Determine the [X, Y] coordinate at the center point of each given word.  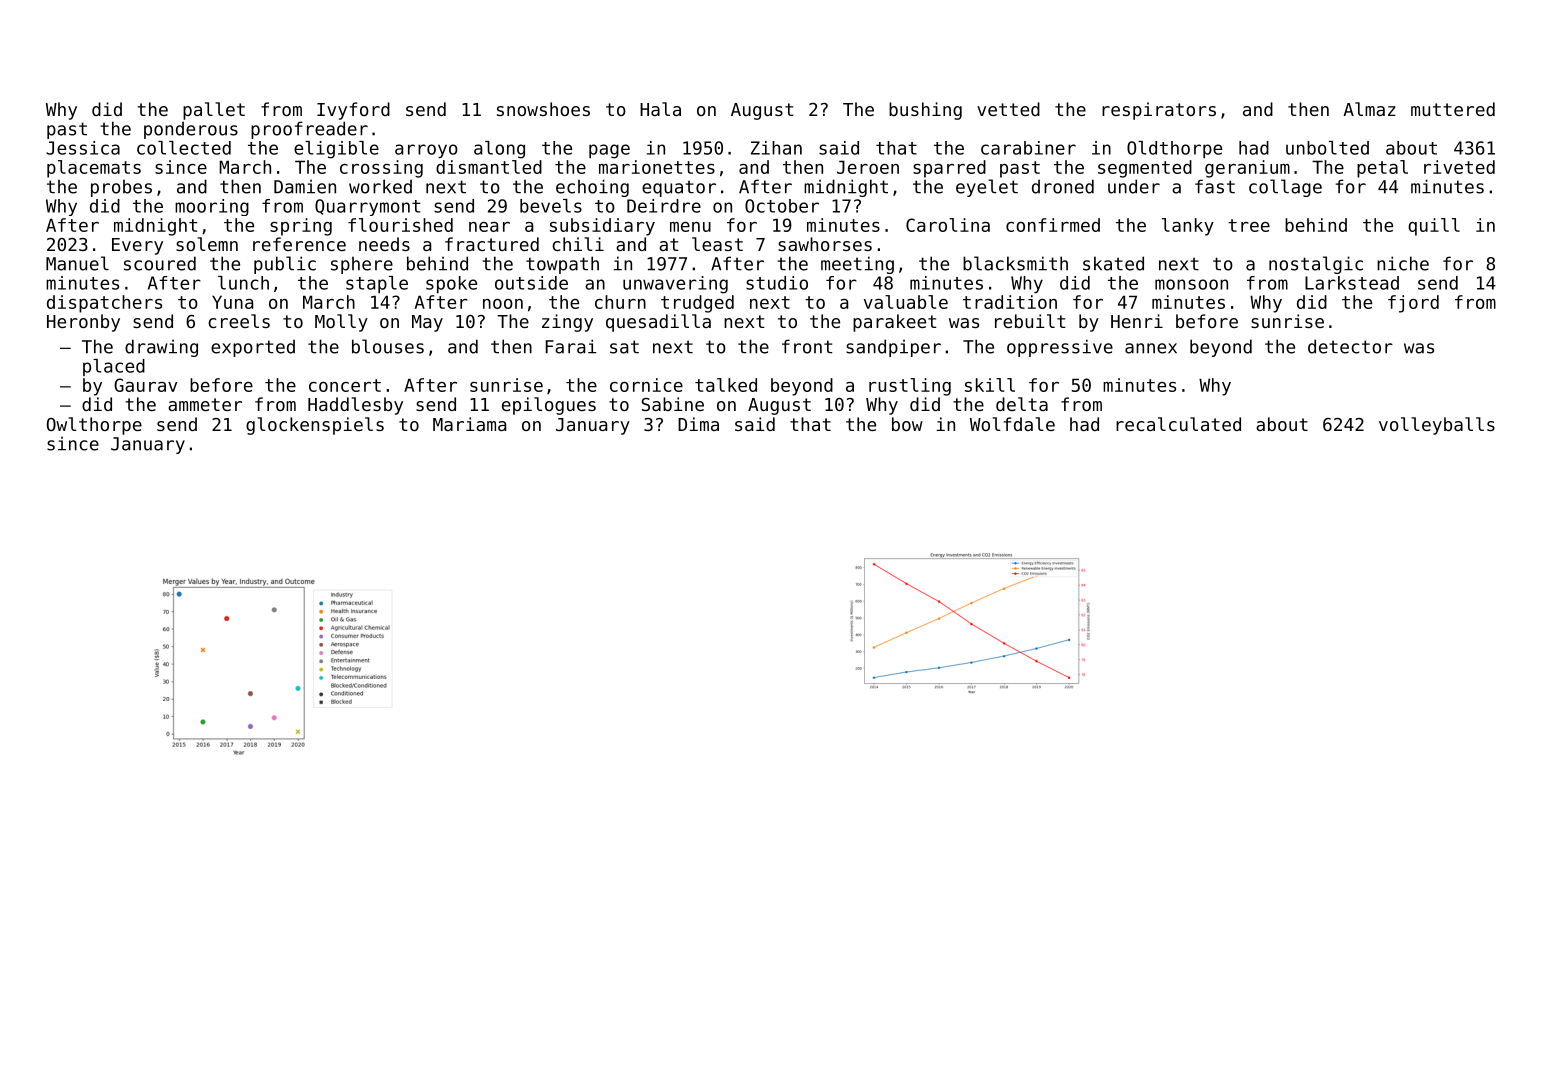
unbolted [1327, 148]
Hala [660, 109]
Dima [698, 424]
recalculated [1178, 424]
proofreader [309, 130]
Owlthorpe [94, 426]
